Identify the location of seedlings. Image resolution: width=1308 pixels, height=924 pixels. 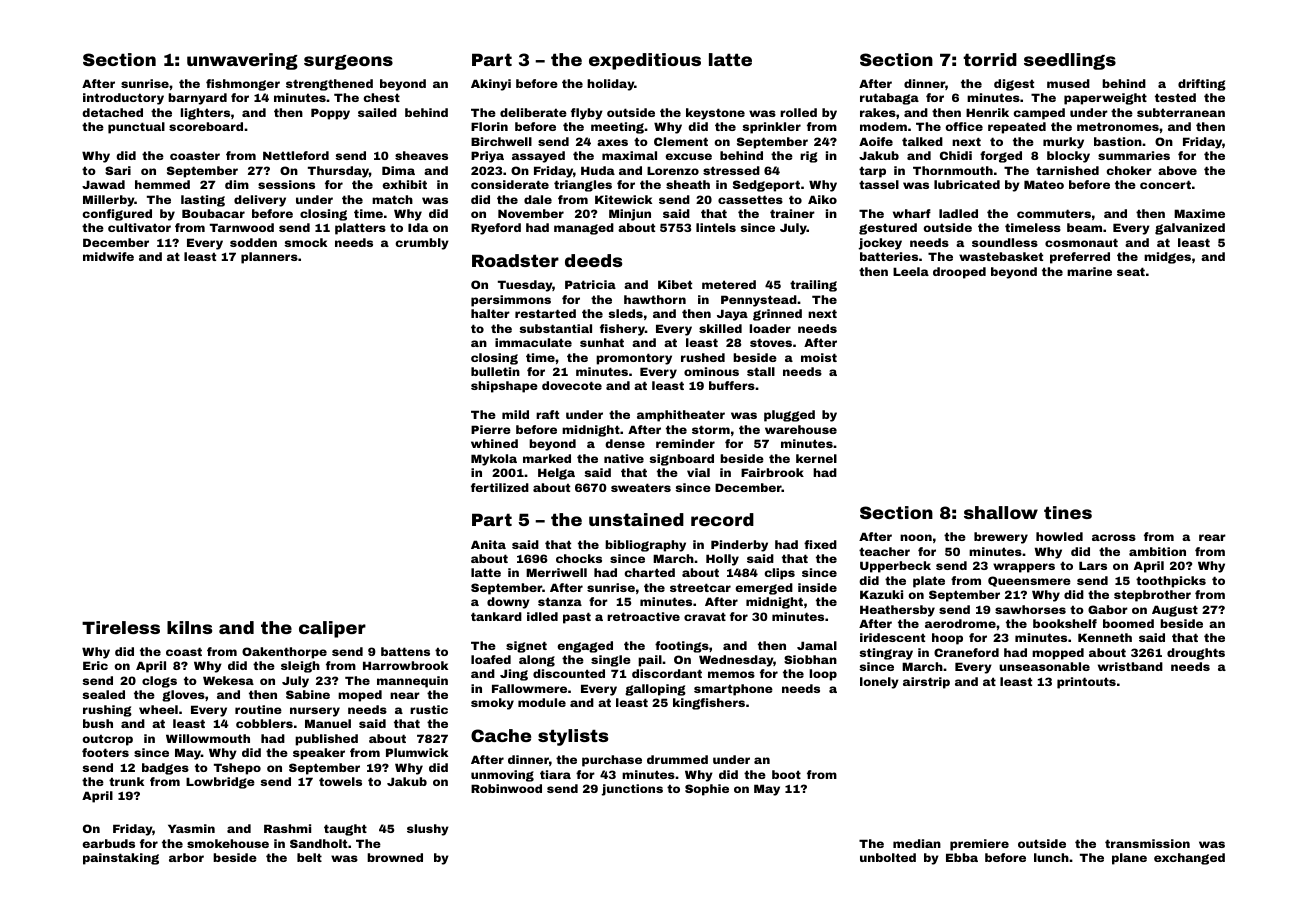
(1070, 61).
